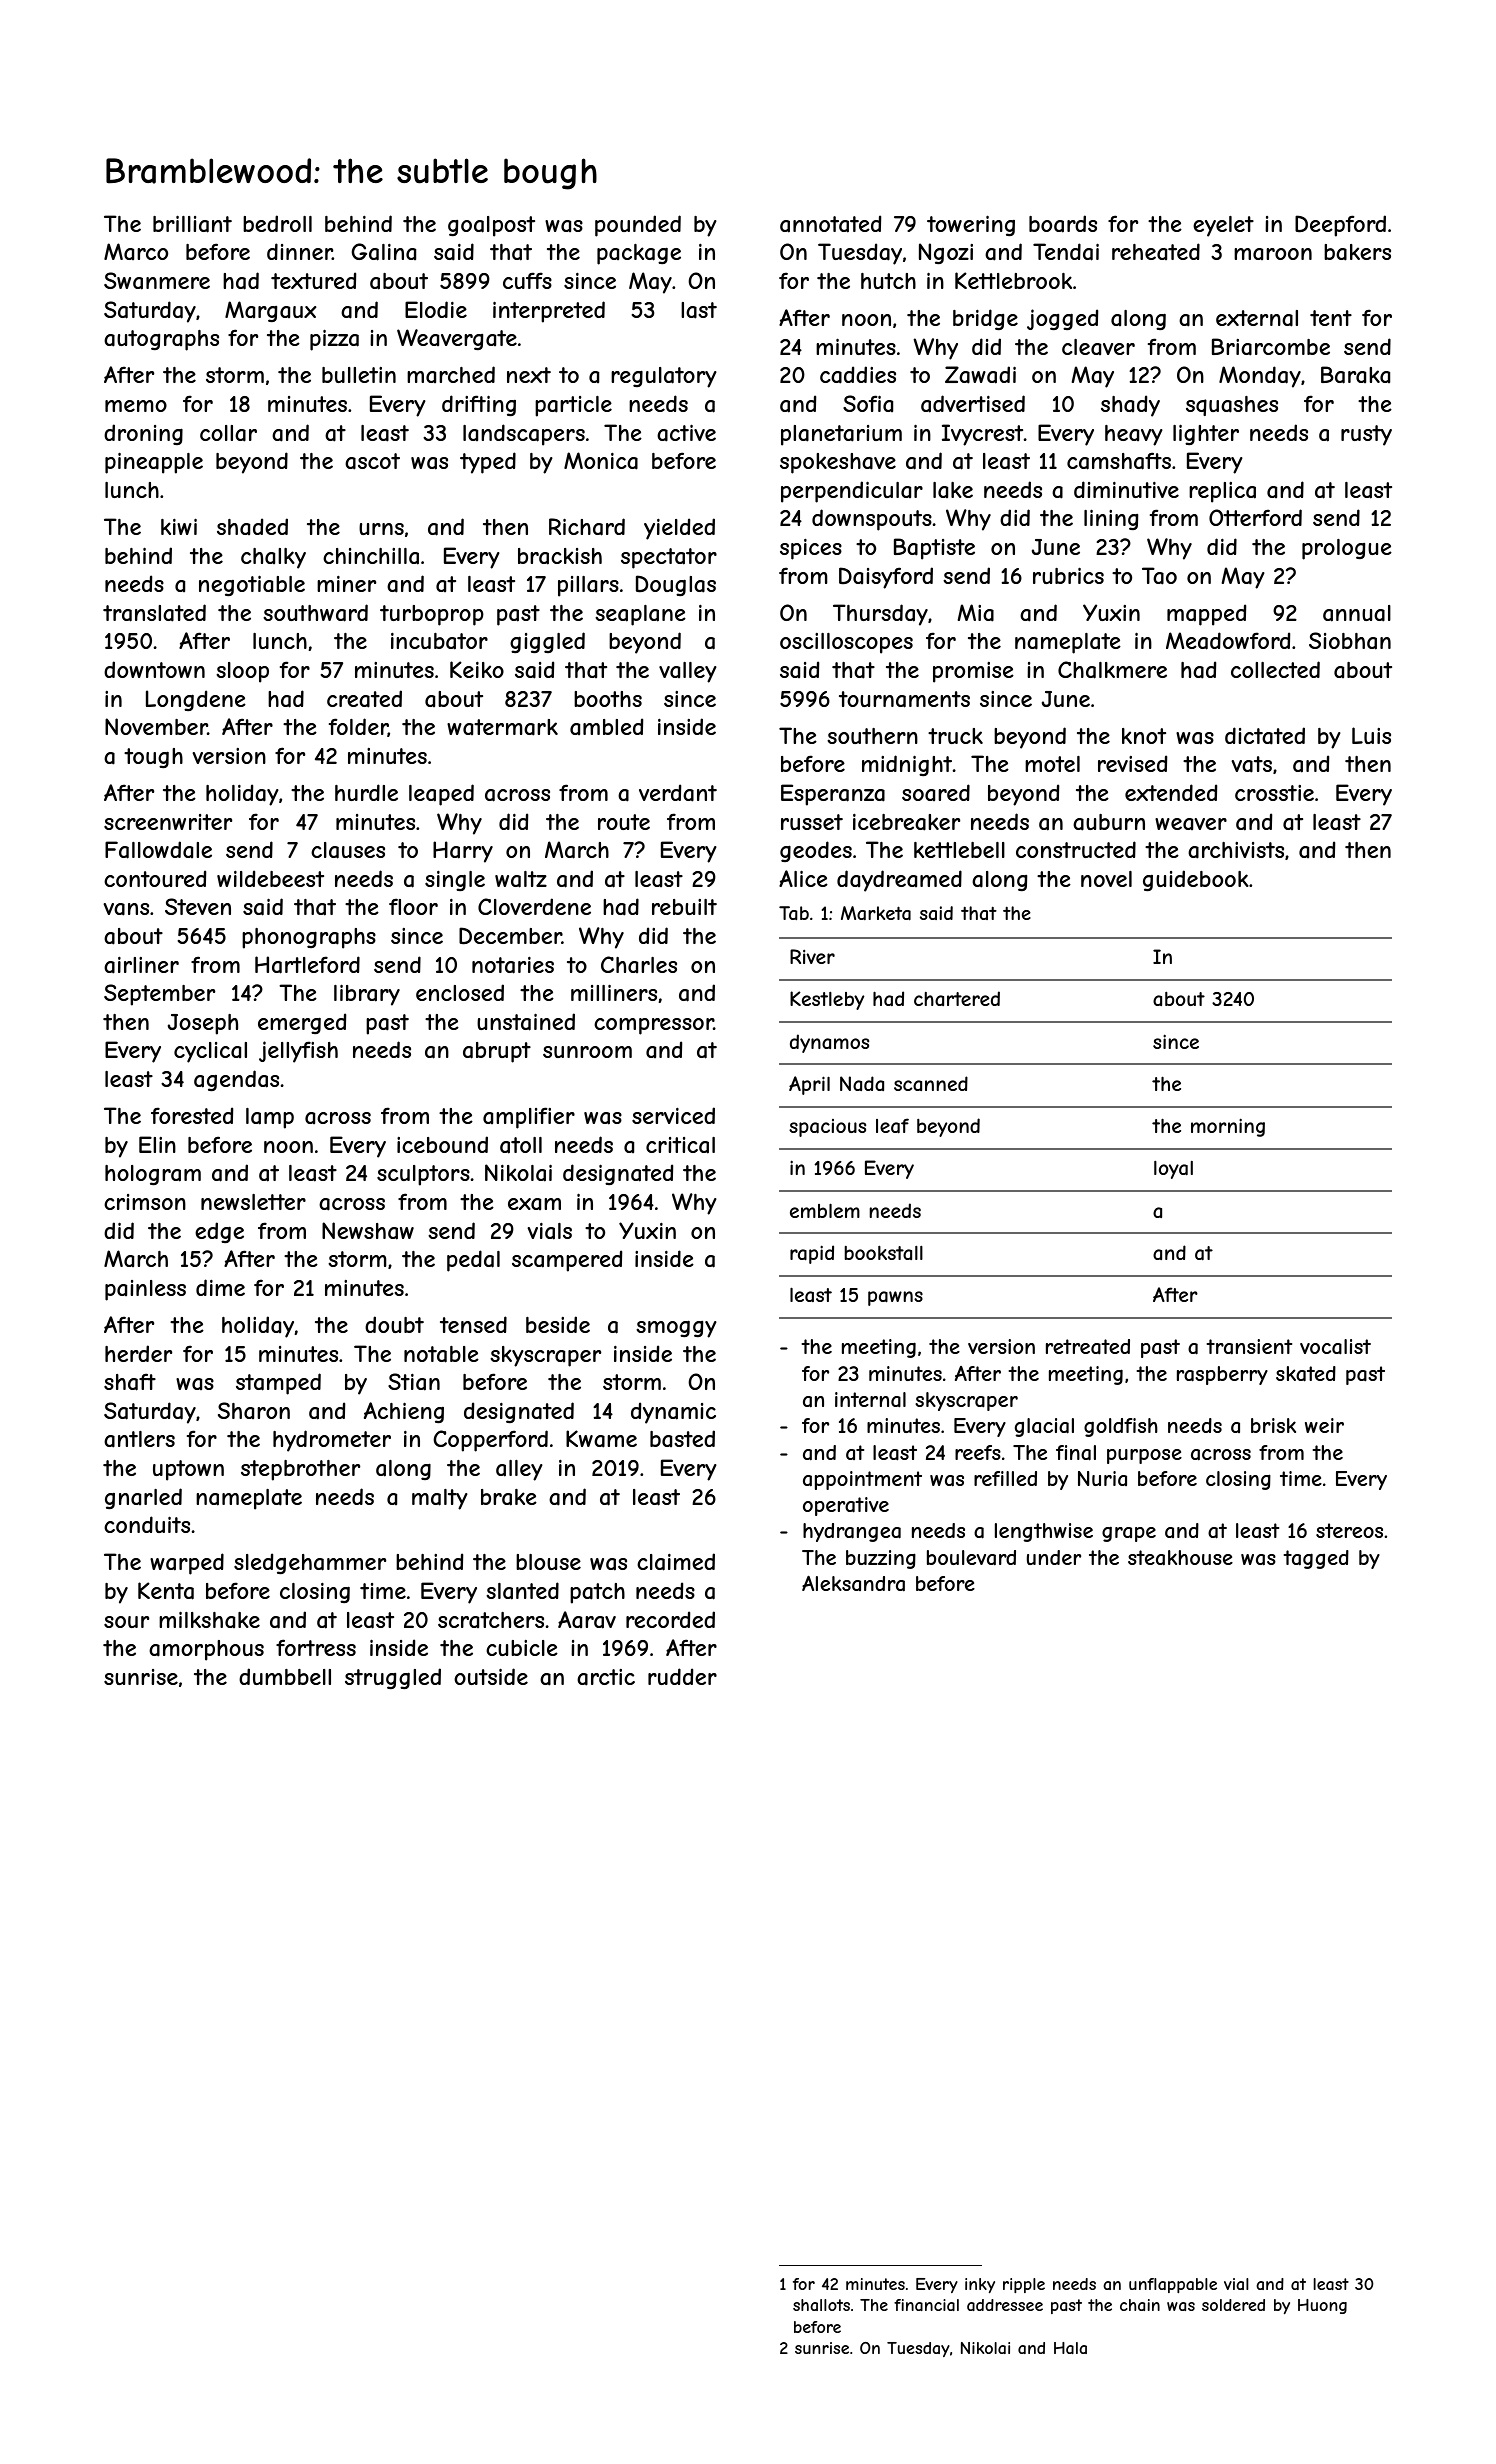 The image size is (1496, 2464). I want to click on brilliant, so click(192, 224).
